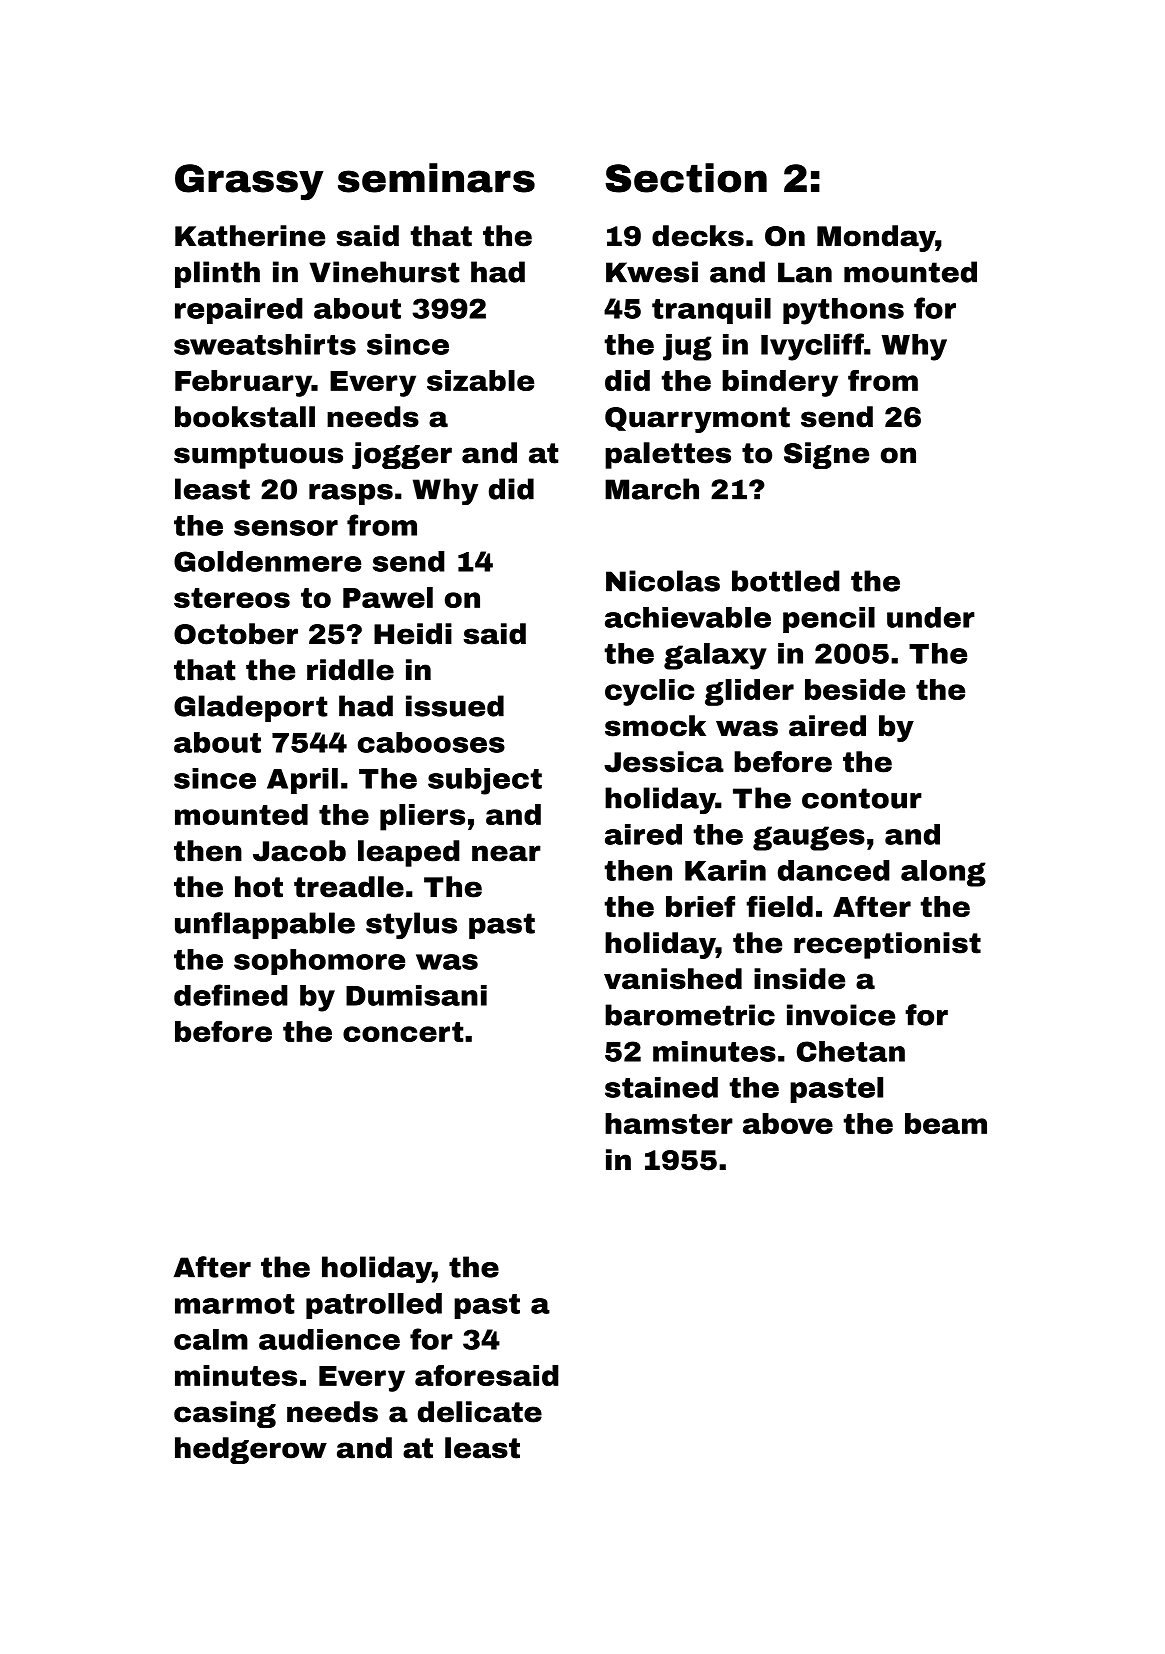  I want to click on concert, so click(403, 1032).
